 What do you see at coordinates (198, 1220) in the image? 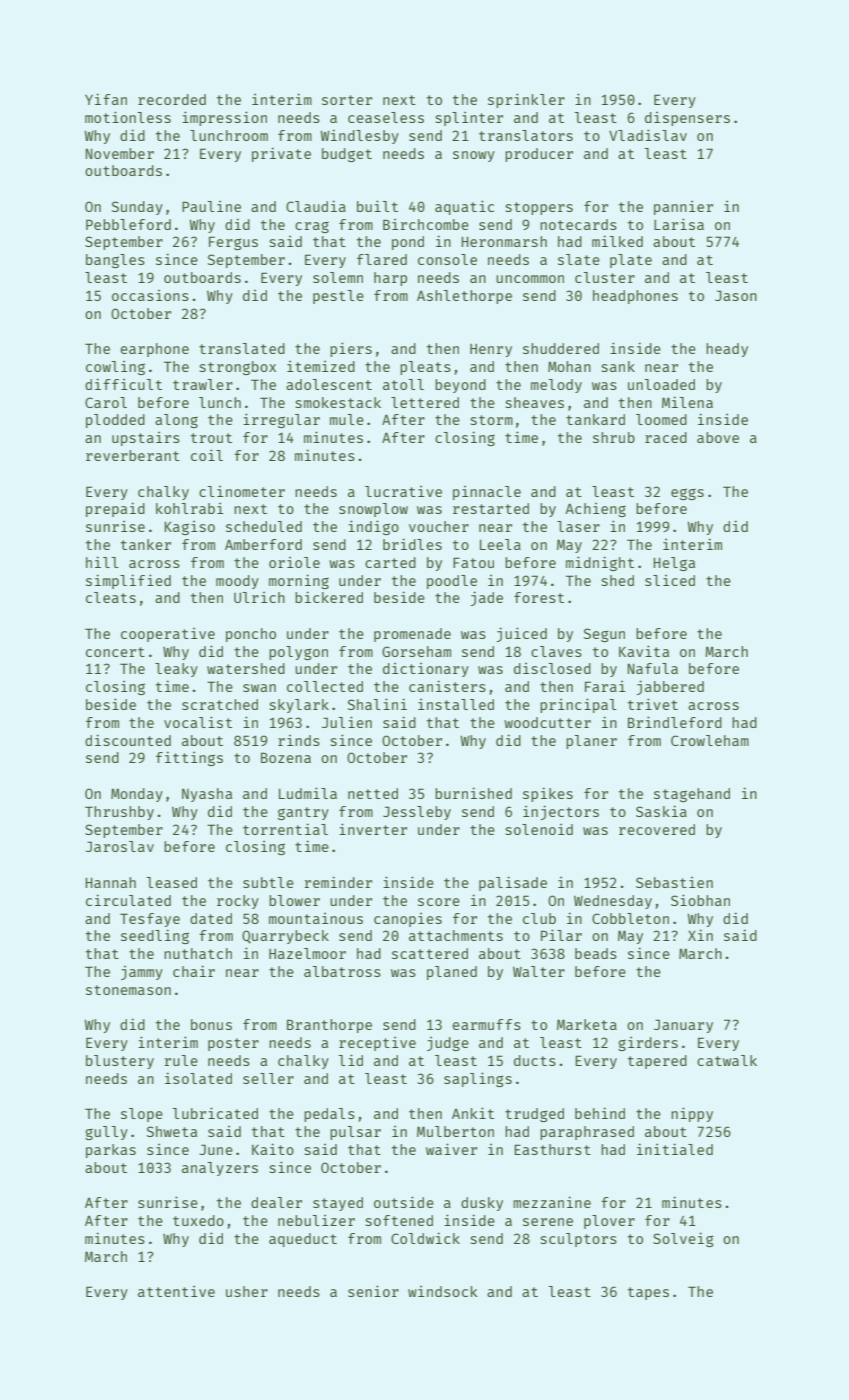
I see `tuxedo` at bounding box center [198, 1220].
